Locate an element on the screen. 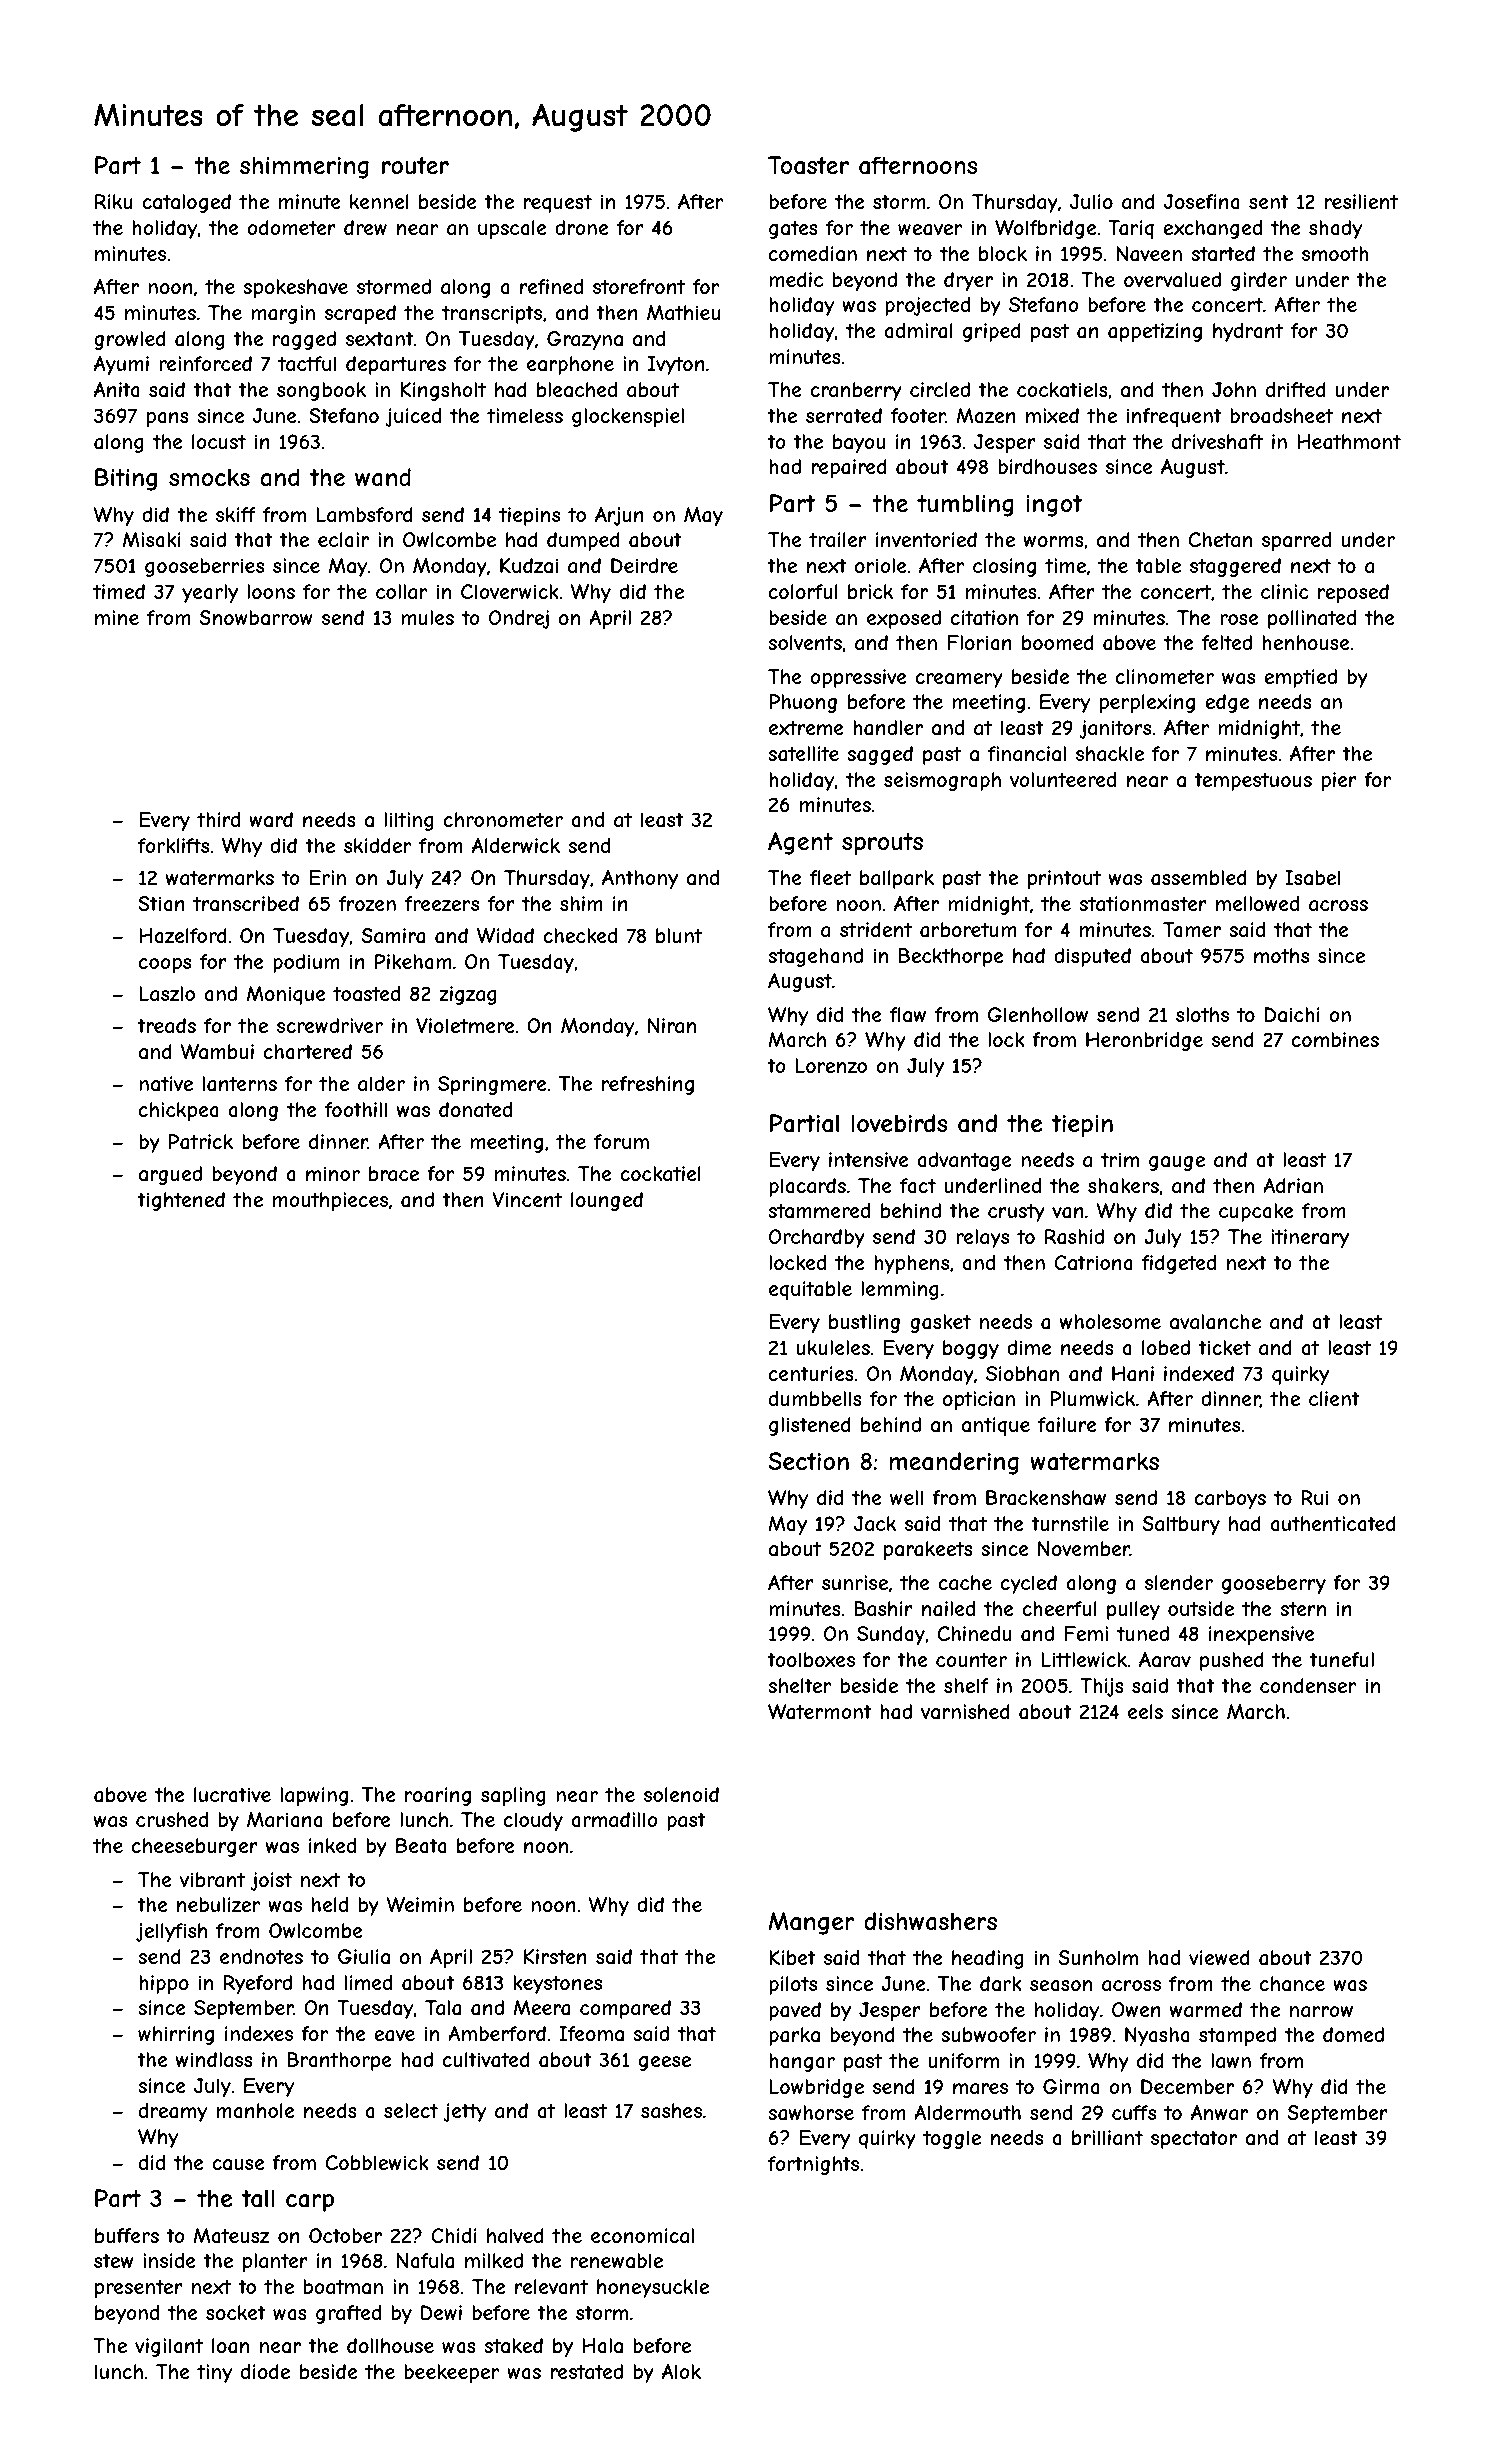  Girma is located at coordinates (1071, 2087).
